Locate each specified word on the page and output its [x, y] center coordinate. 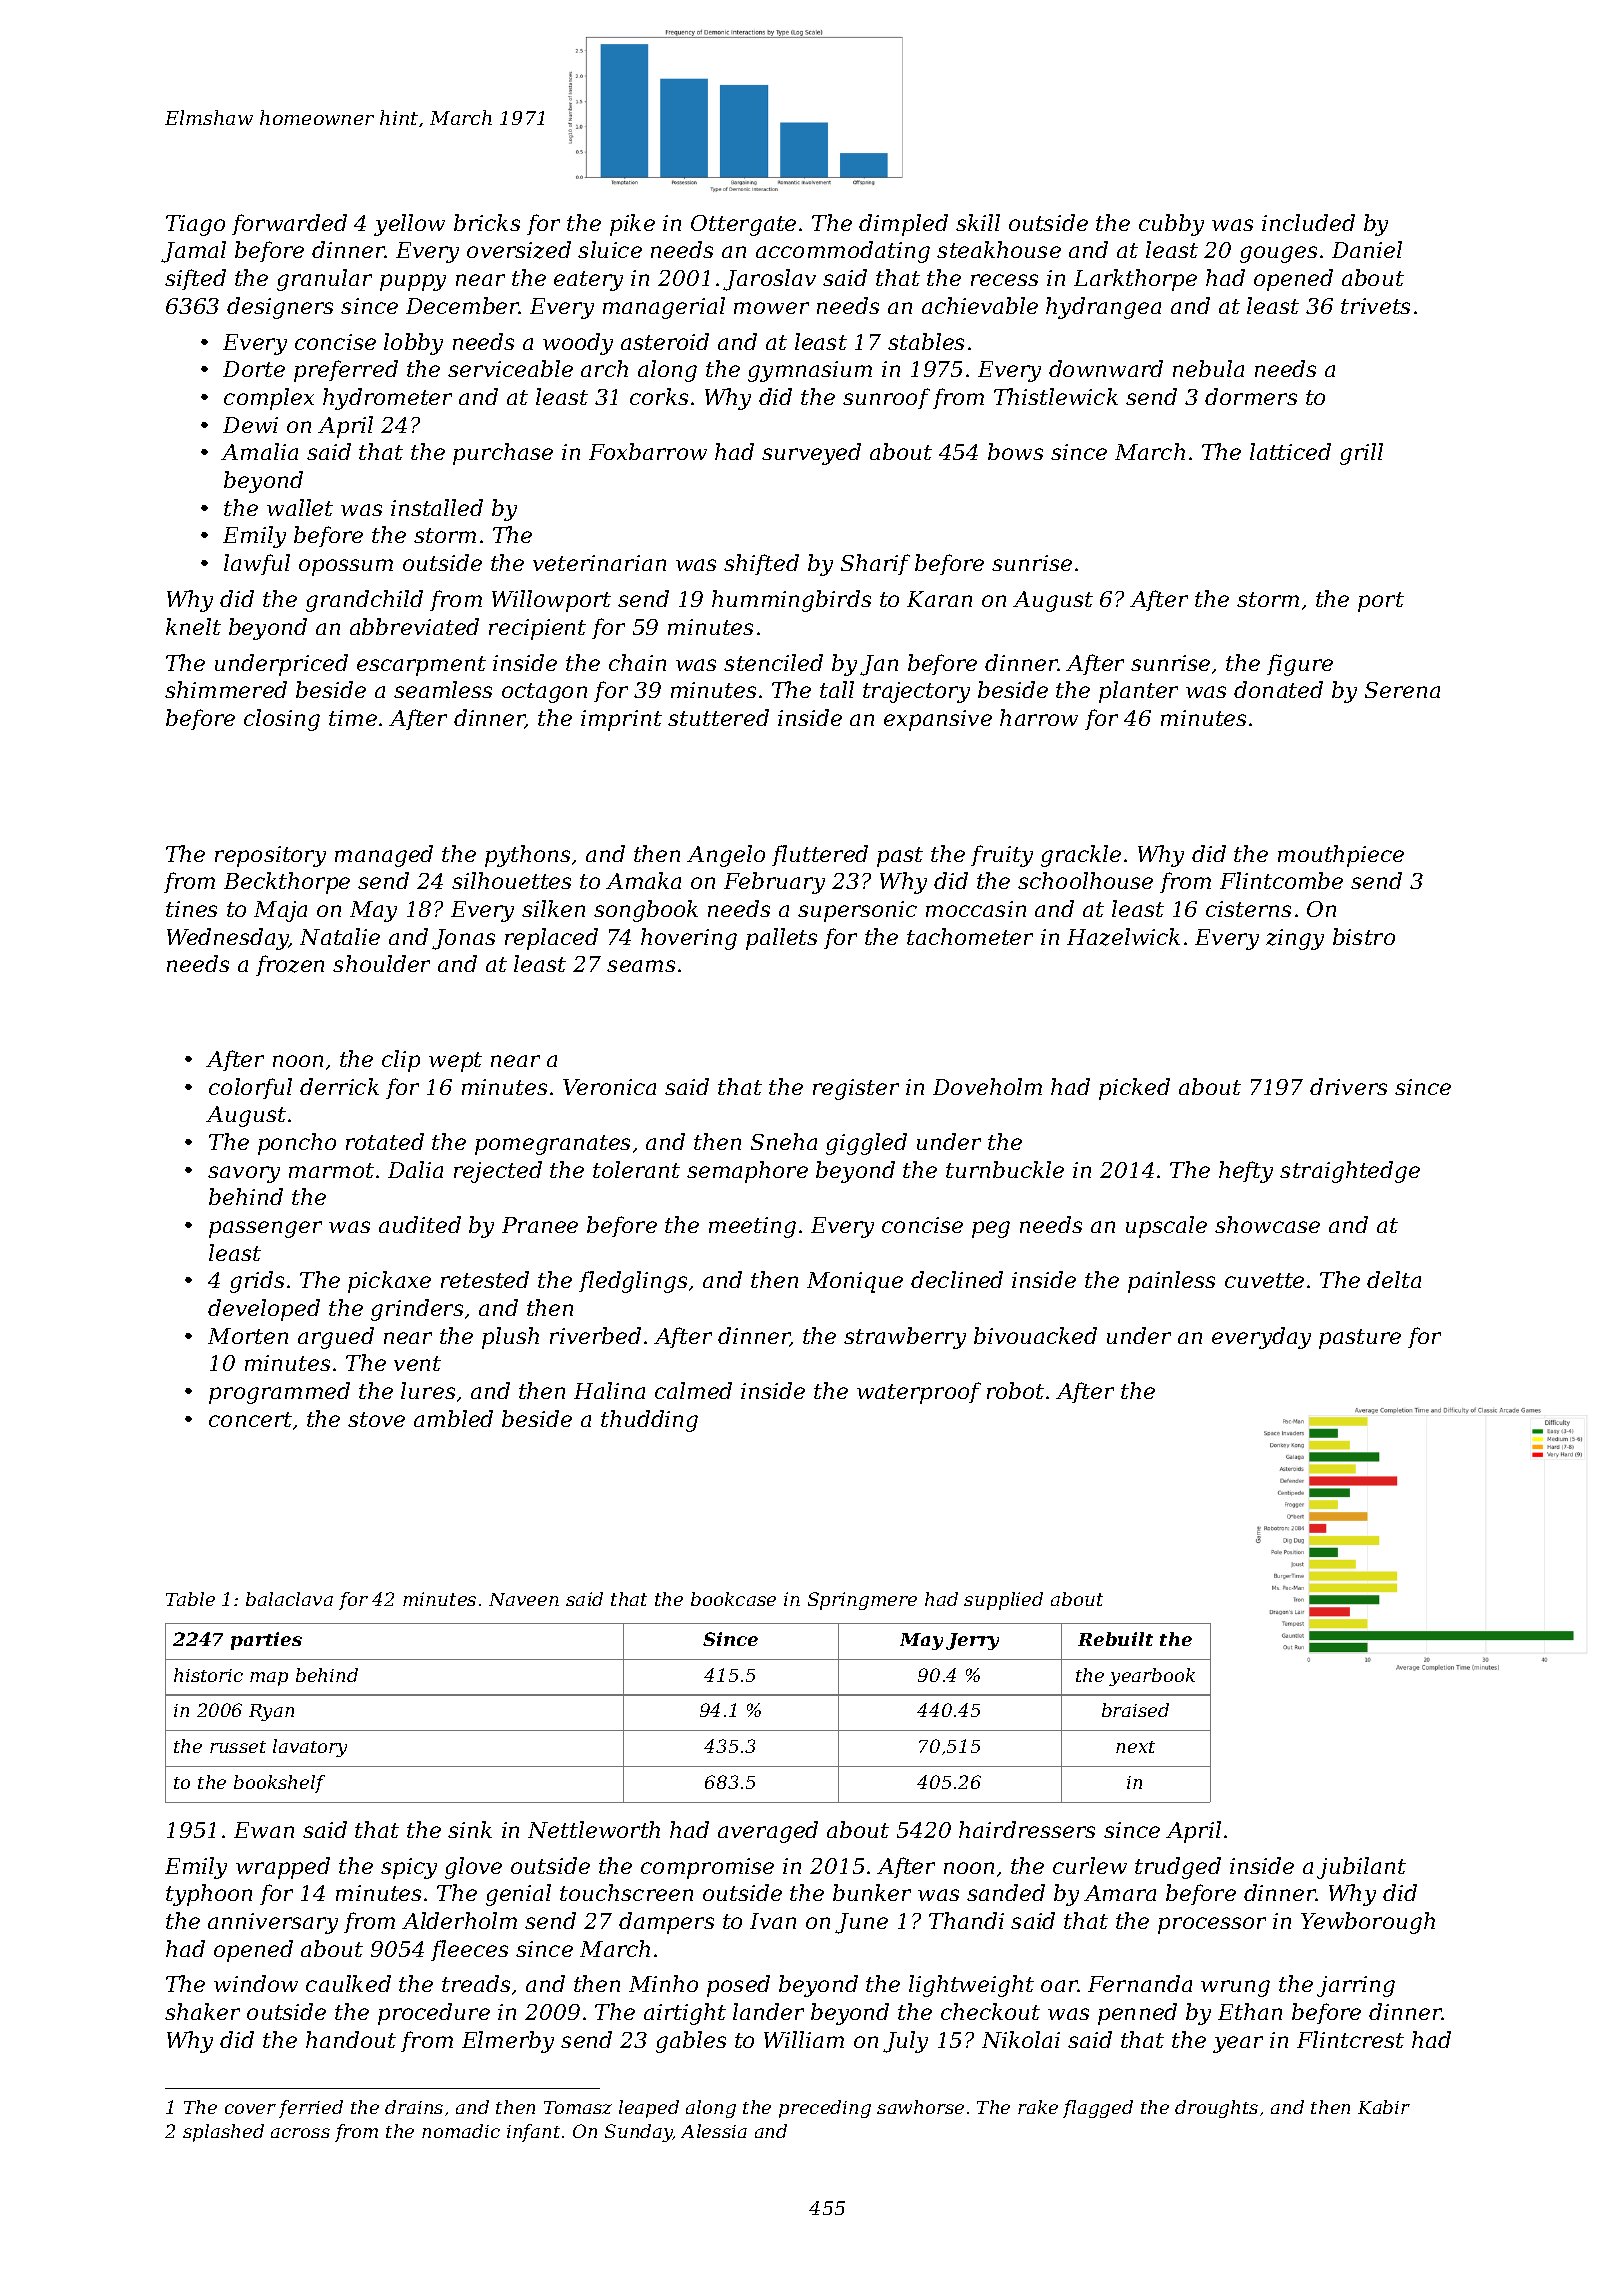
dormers [1251, 396]
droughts [1216, 2109]
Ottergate [743, 225]
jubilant [1361, 1868]
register [856, 1089]
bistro [1364, 936]
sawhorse [920, 2107]
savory [244, 1174]
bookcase [733, 1599]
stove [376, 1419]
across [300, 2133]
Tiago [195, 225]
